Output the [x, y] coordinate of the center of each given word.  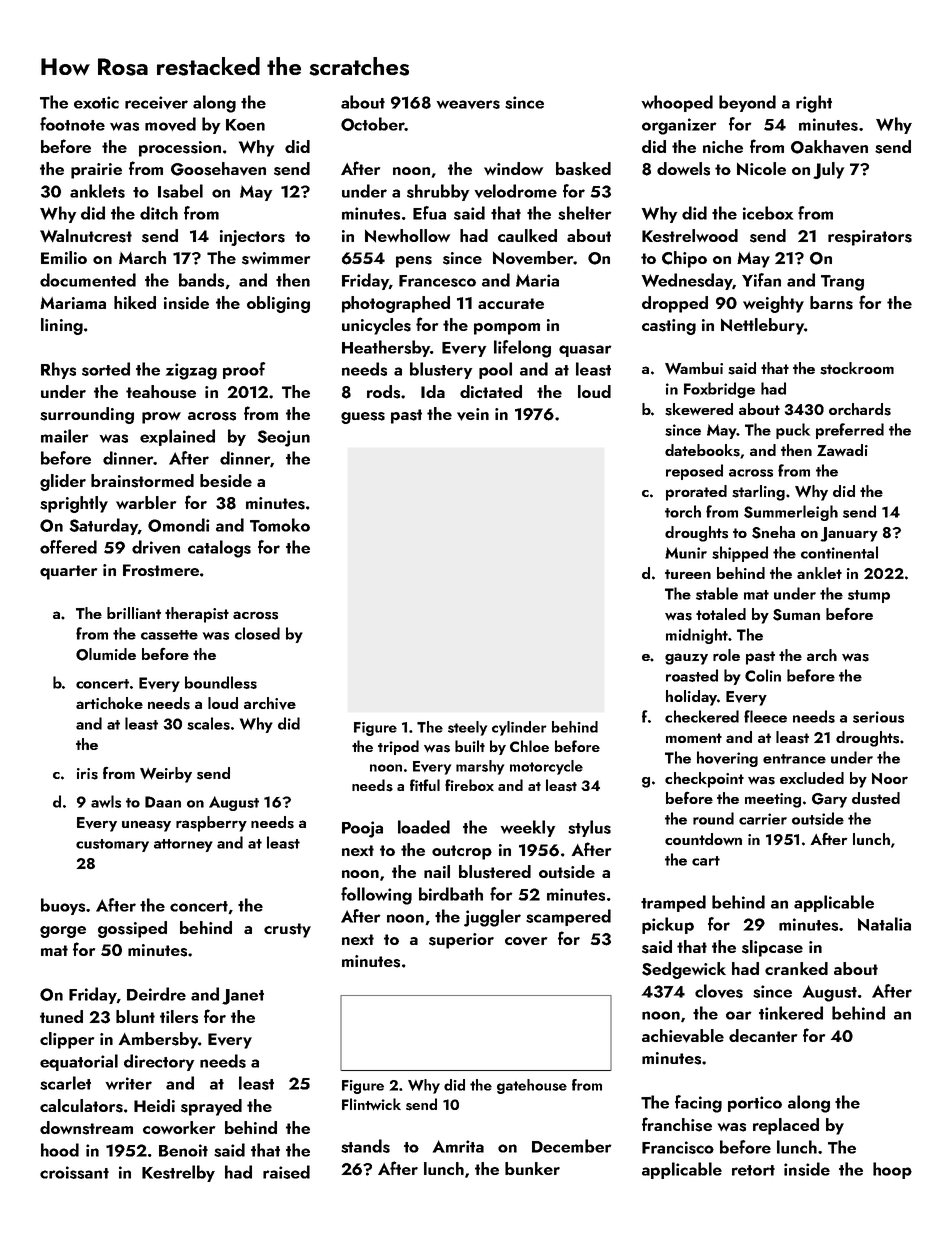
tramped [673, 903]
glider [63, 482]
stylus [589, 828]
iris [87, 774]
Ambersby [158, 1040]
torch [683, 511]
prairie [96, 171]
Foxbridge [719, 390]
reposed [694, 472]
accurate [511, 303]
